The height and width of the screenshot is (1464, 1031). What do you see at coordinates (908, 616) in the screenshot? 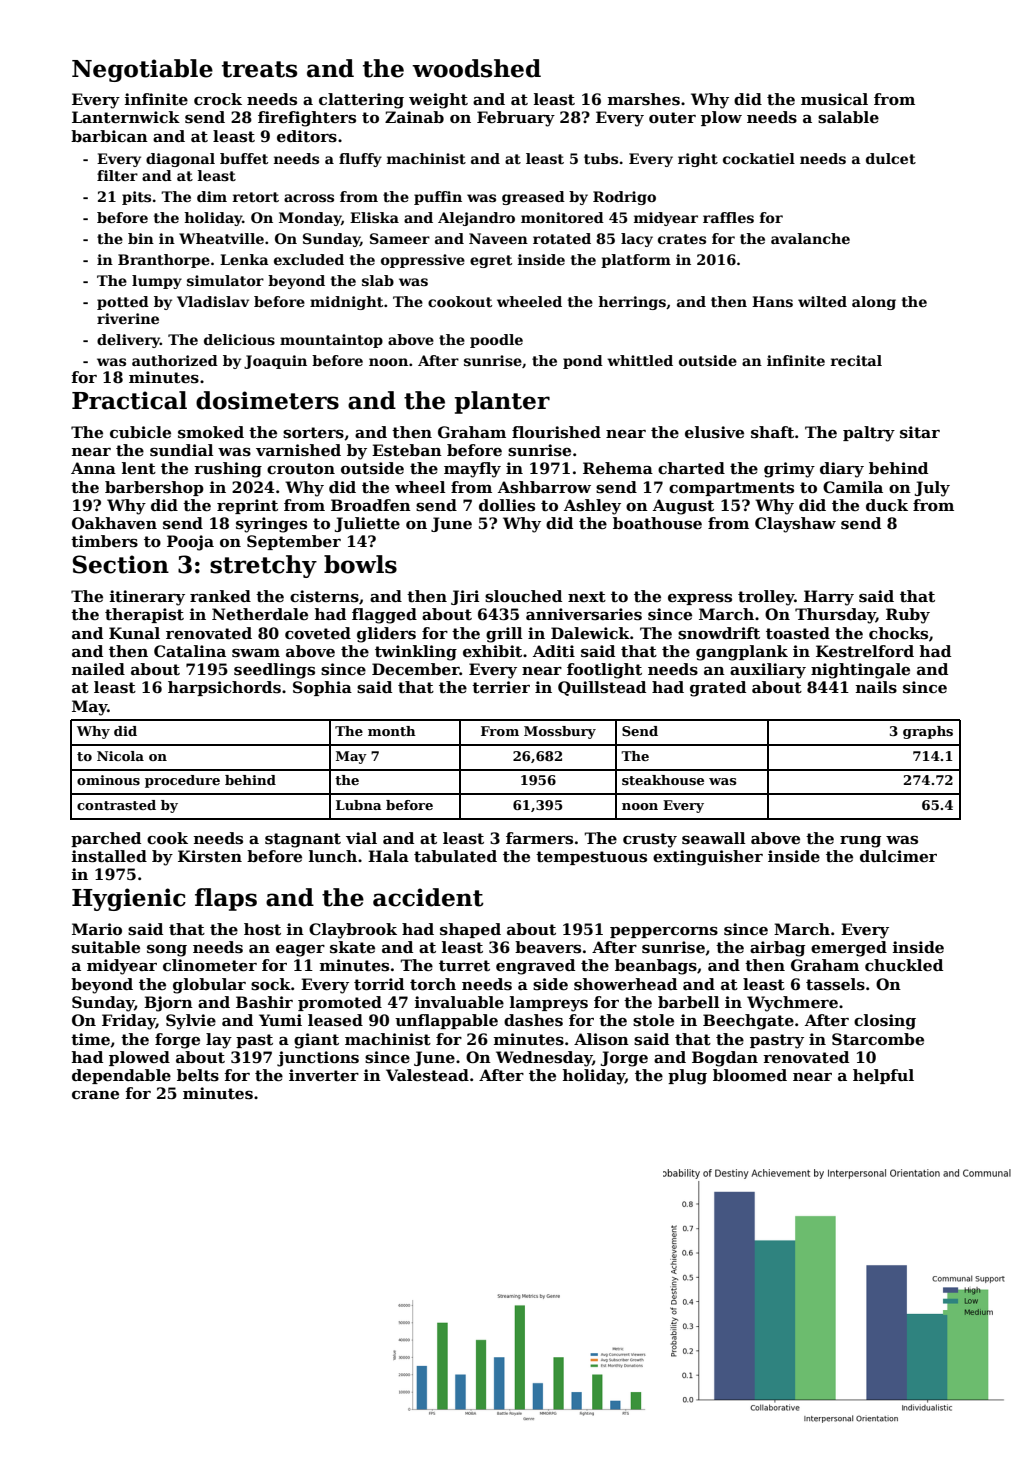
I see `Ruby` at bounding box center [908, 616].
